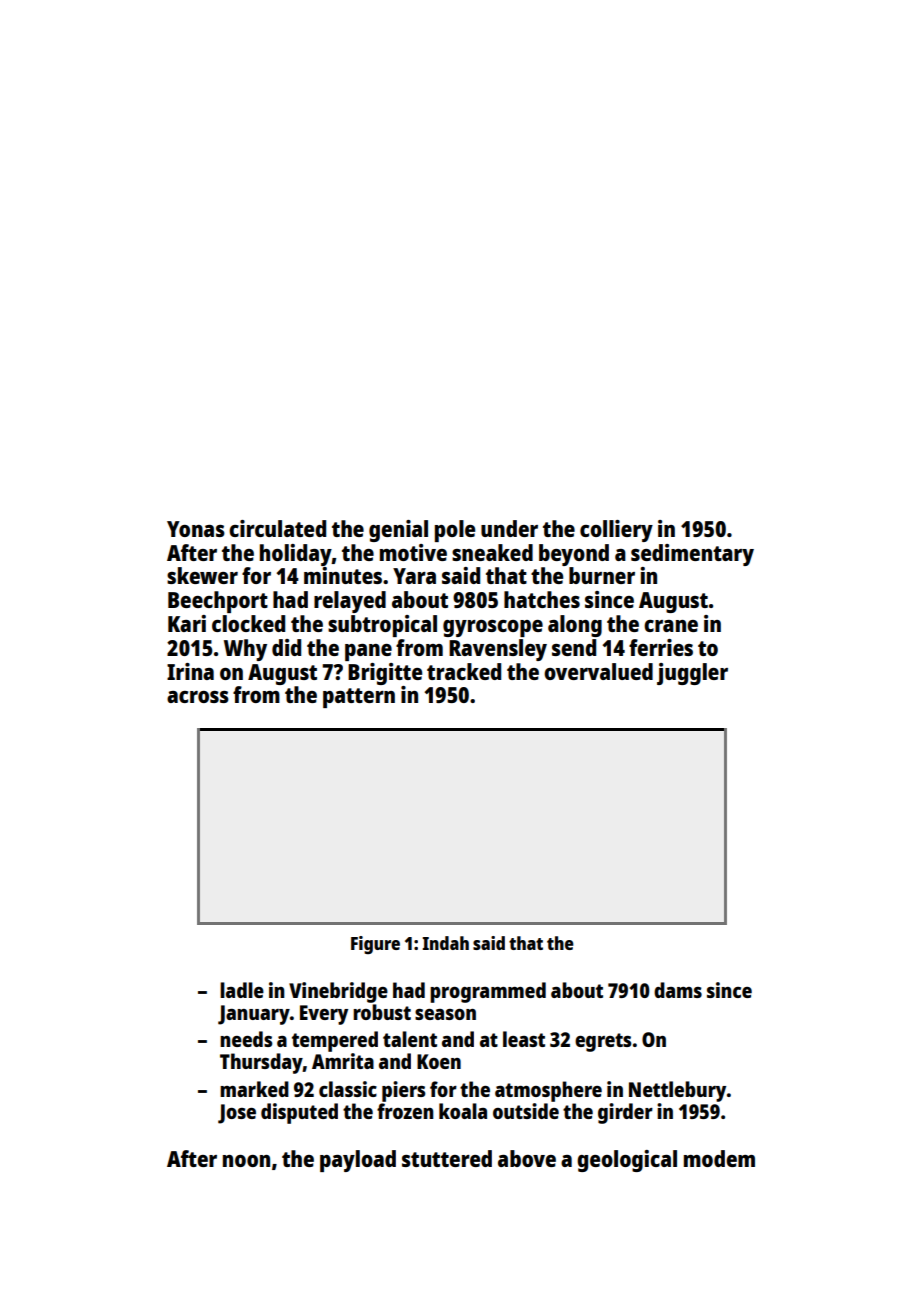  What do you see at coordinates (719, 1158) in the screenshot?
I see `modem` at bounding box center [719, 1158].
